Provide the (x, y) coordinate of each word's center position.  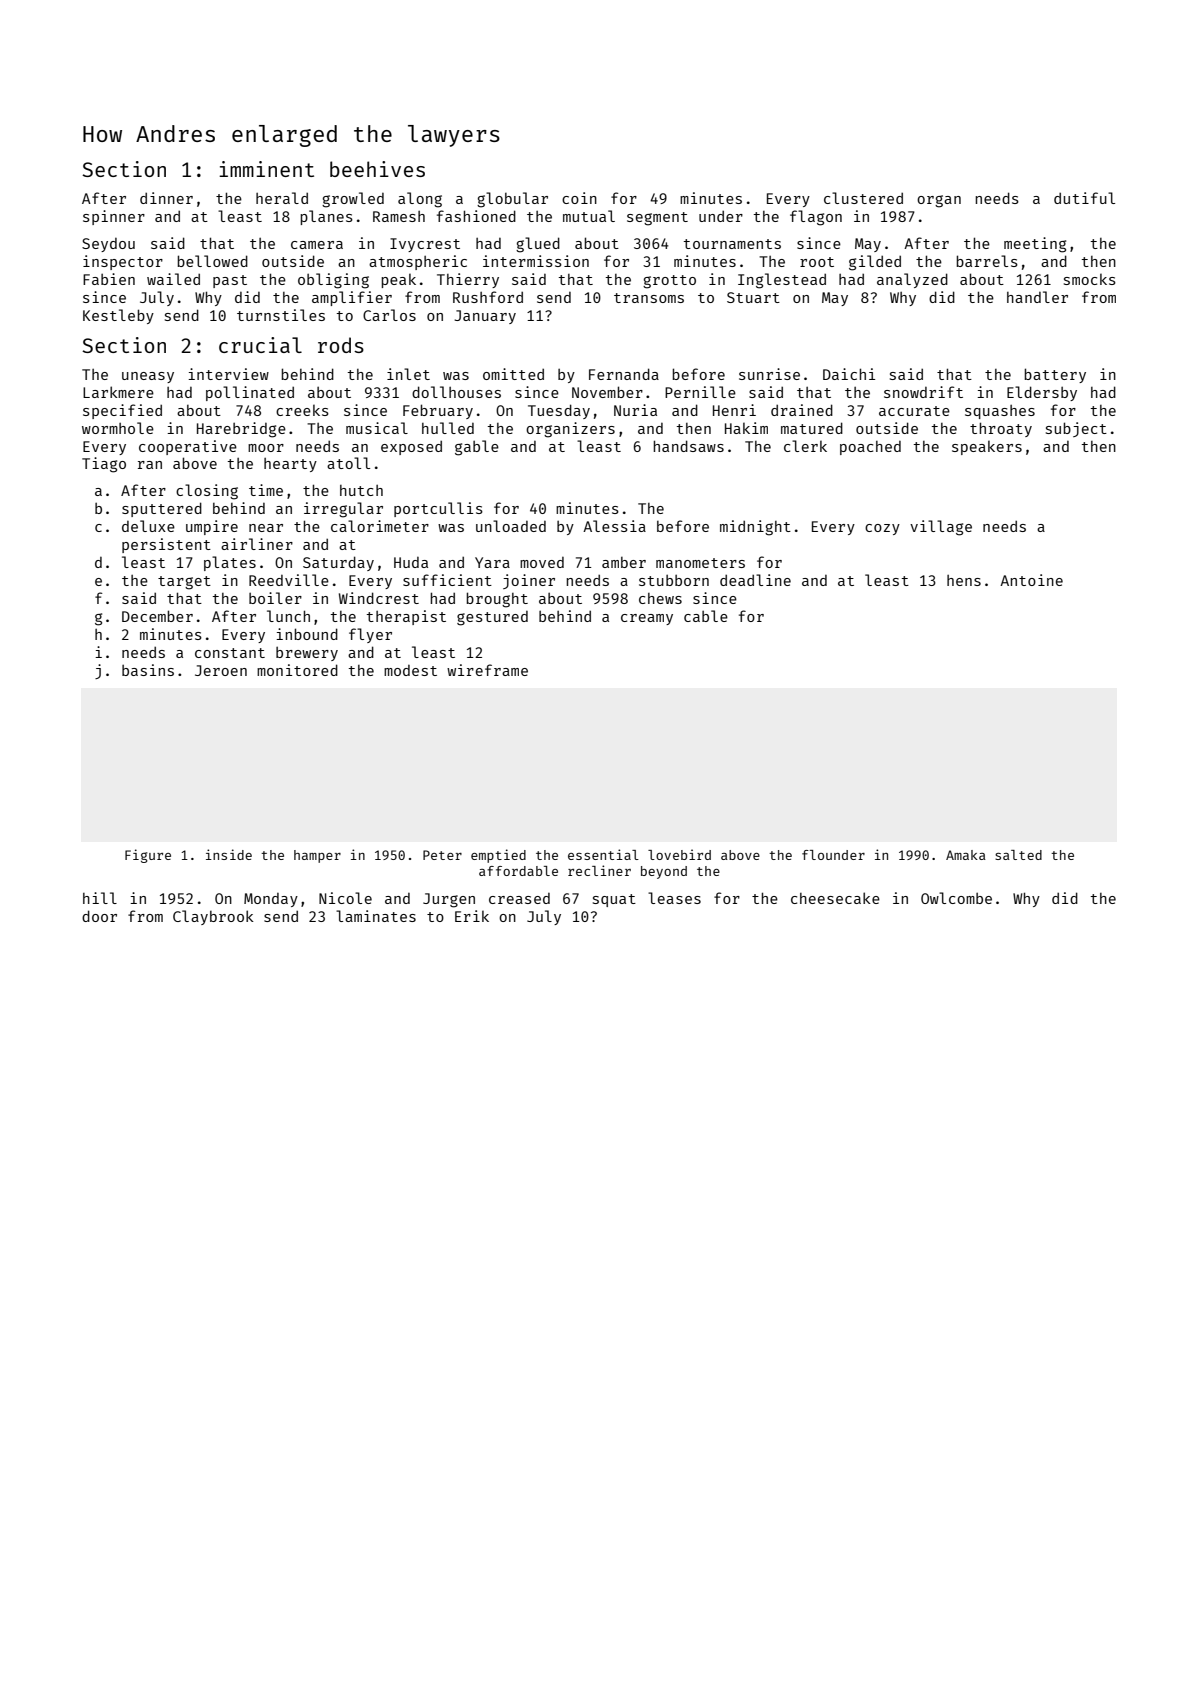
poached (870, 448)
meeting (1035, 245)
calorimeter (380, 526)
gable (477, 448)
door (99, 916)
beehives (377, 169)
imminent (266, 169)
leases (674, 898)
